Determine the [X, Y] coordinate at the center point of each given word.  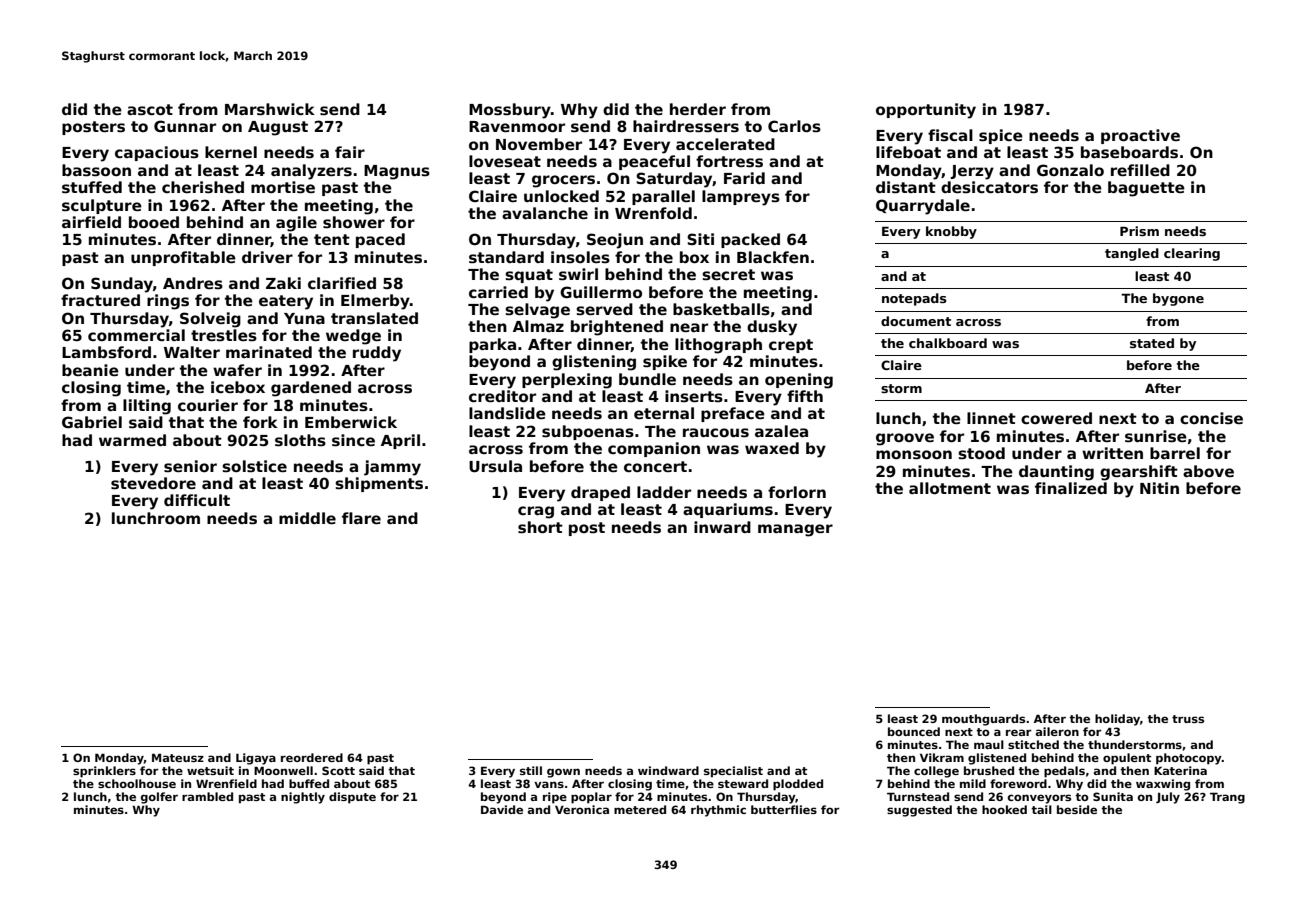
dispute [352, 798]
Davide [502, 809]
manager [795, 530]
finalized [1071, 488]
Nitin [1159, 488]
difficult [197, 500]
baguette [1146, 189]
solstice [254, 466]
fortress [729, 161]
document [916, 321]
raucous [716, 433]
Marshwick [270, 109]
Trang [1227, 798]
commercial [136, 335]
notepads [914, 299]
